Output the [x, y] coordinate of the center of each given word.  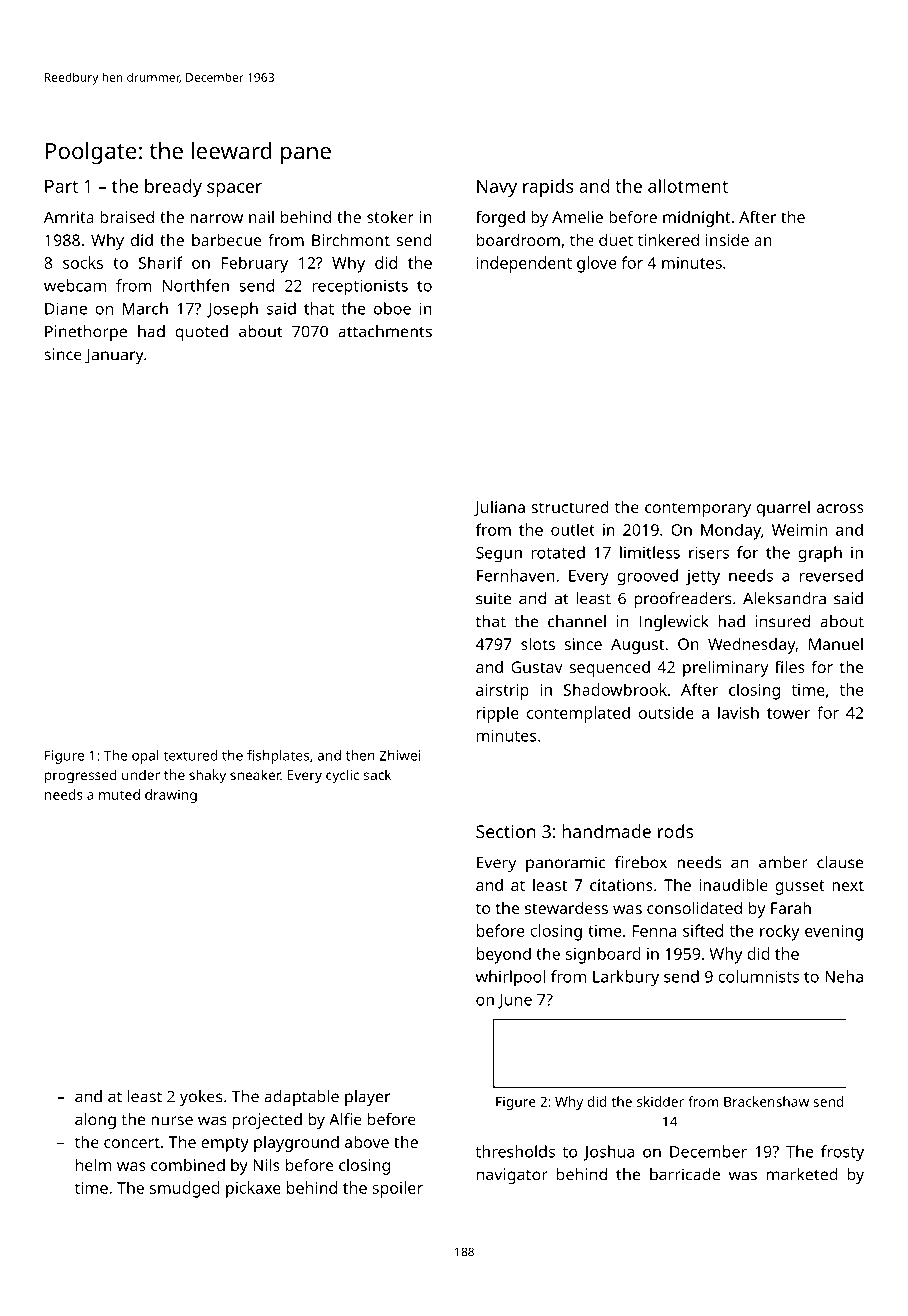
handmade [606, 831]
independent [524, 264]
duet [616, 239]
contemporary [698, 509]
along [95, 1121]
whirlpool [510, 978]
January [114, 356]
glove [596, 264]
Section [506, 831]
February [255, 264]
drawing [171, 796]
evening [834, 933]
